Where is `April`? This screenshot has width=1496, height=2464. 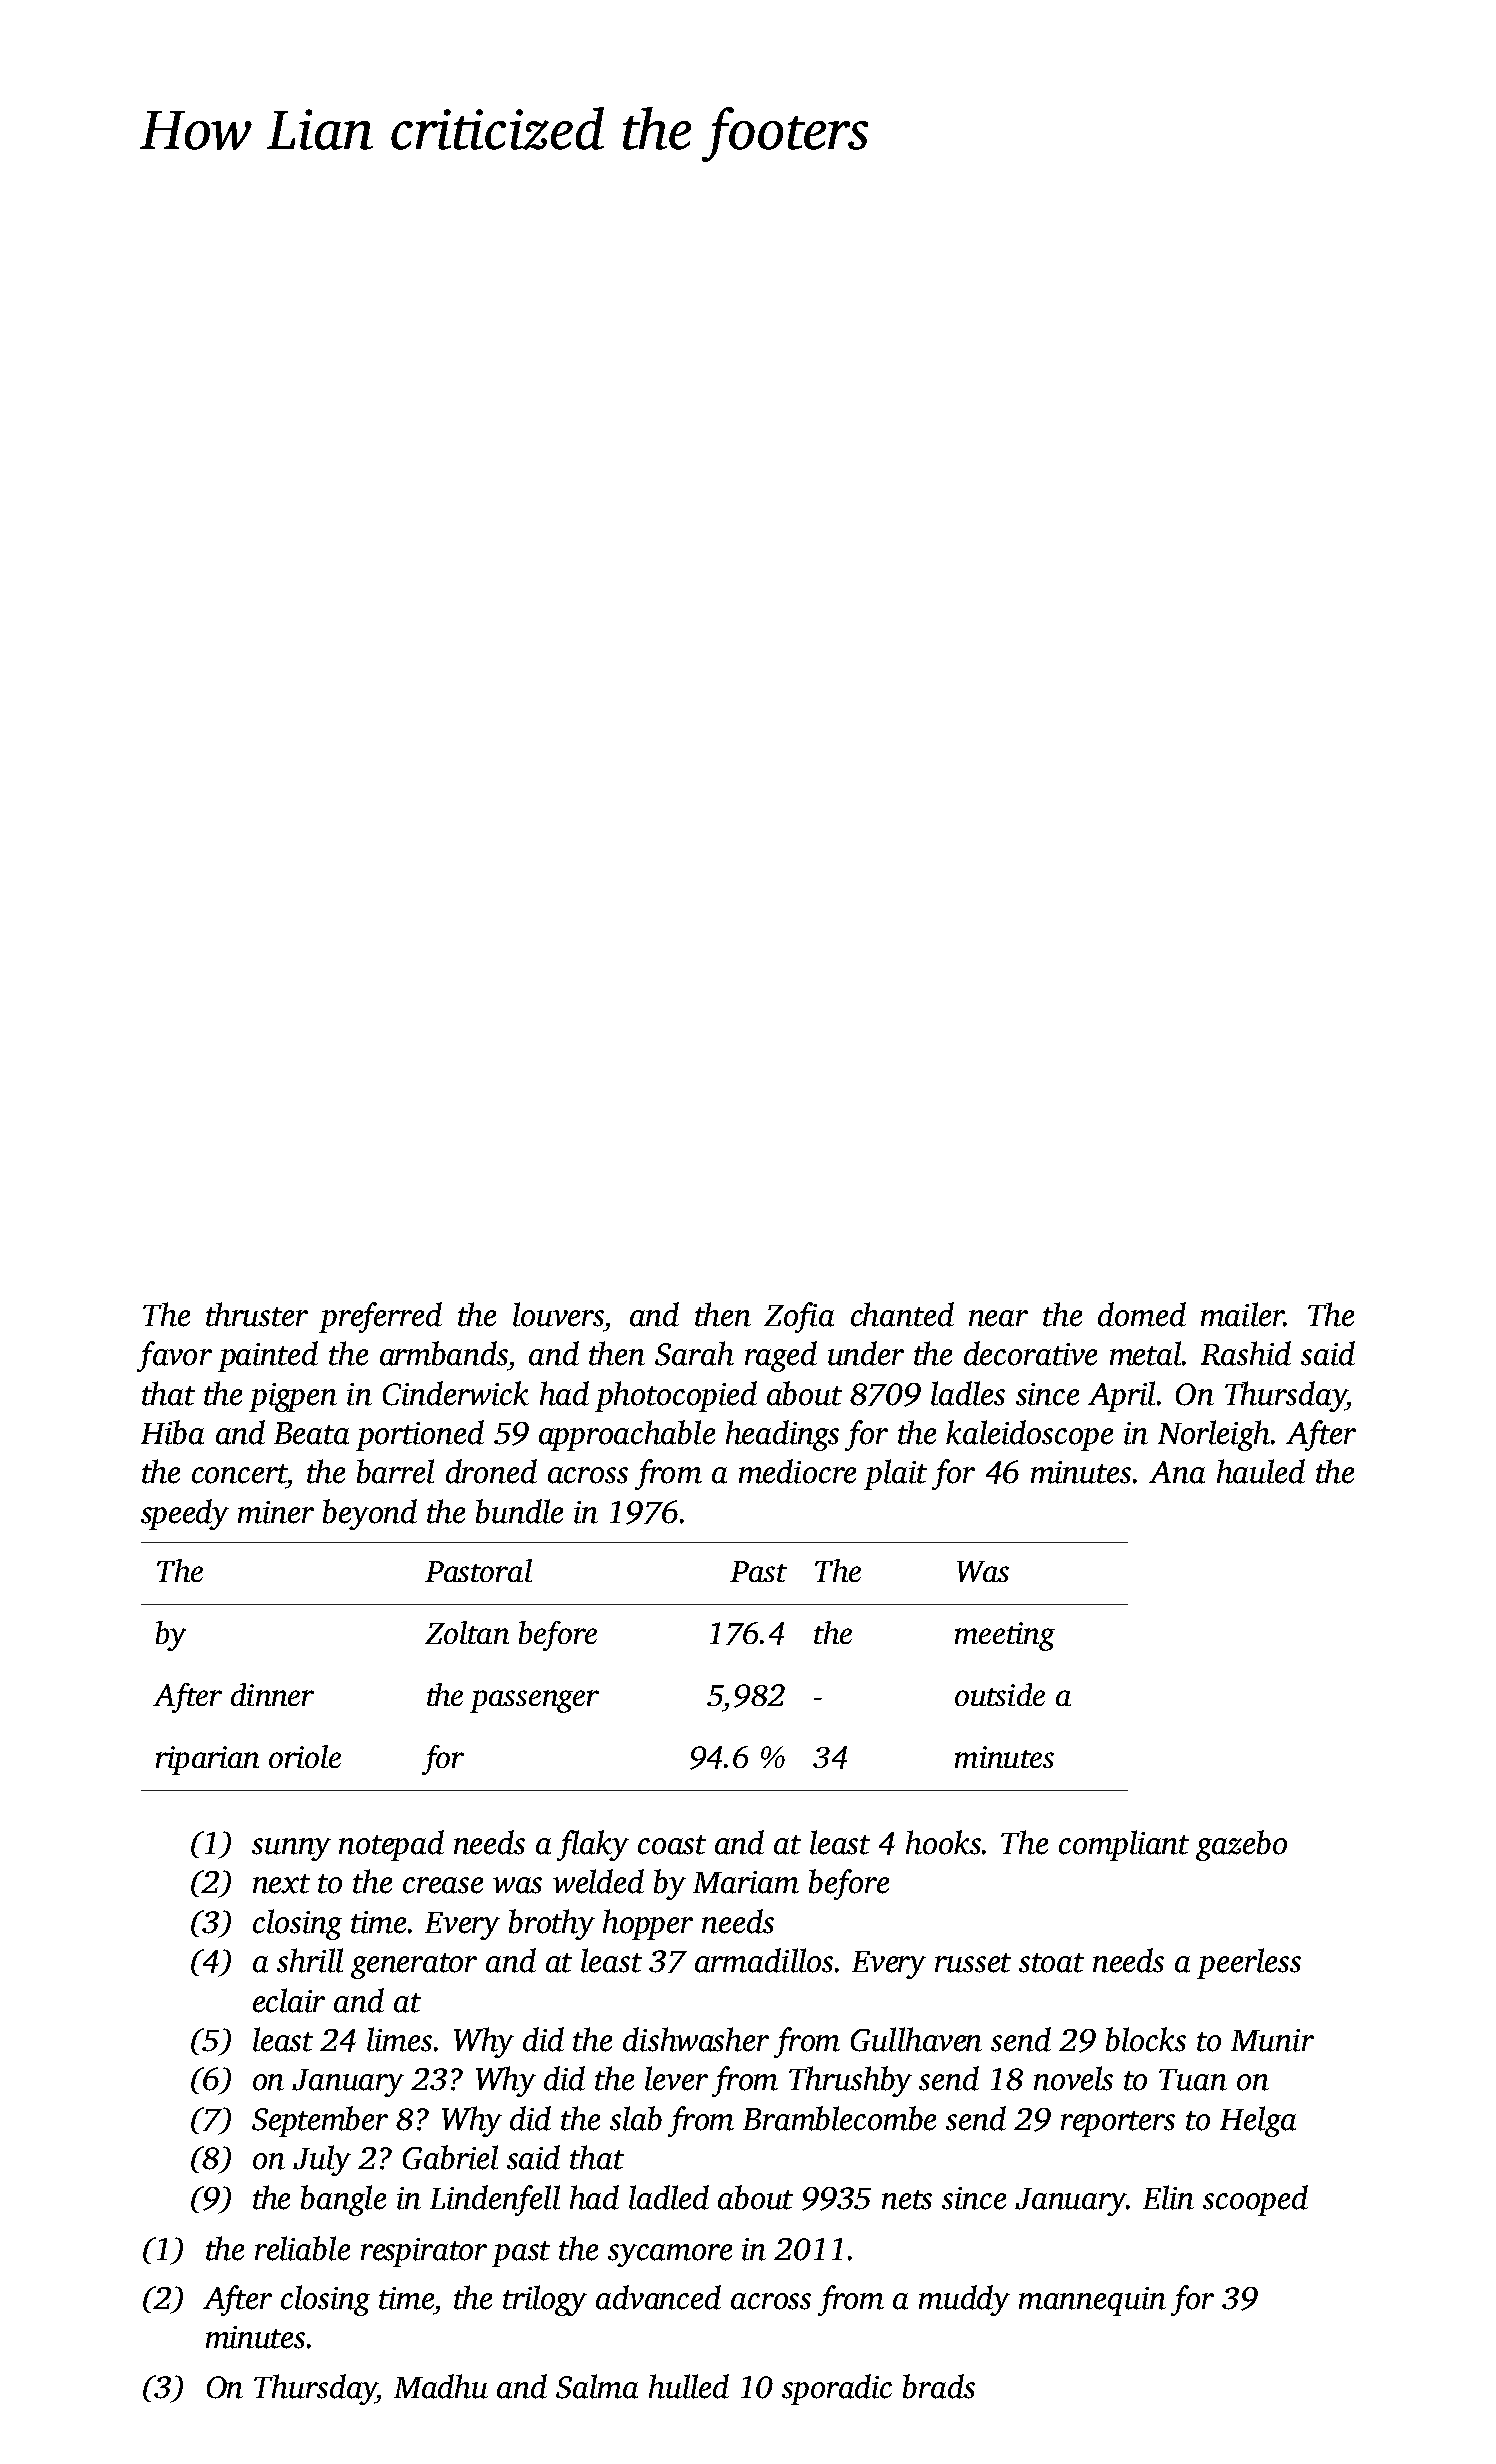
April is located at coordinates (1121, 1396).
